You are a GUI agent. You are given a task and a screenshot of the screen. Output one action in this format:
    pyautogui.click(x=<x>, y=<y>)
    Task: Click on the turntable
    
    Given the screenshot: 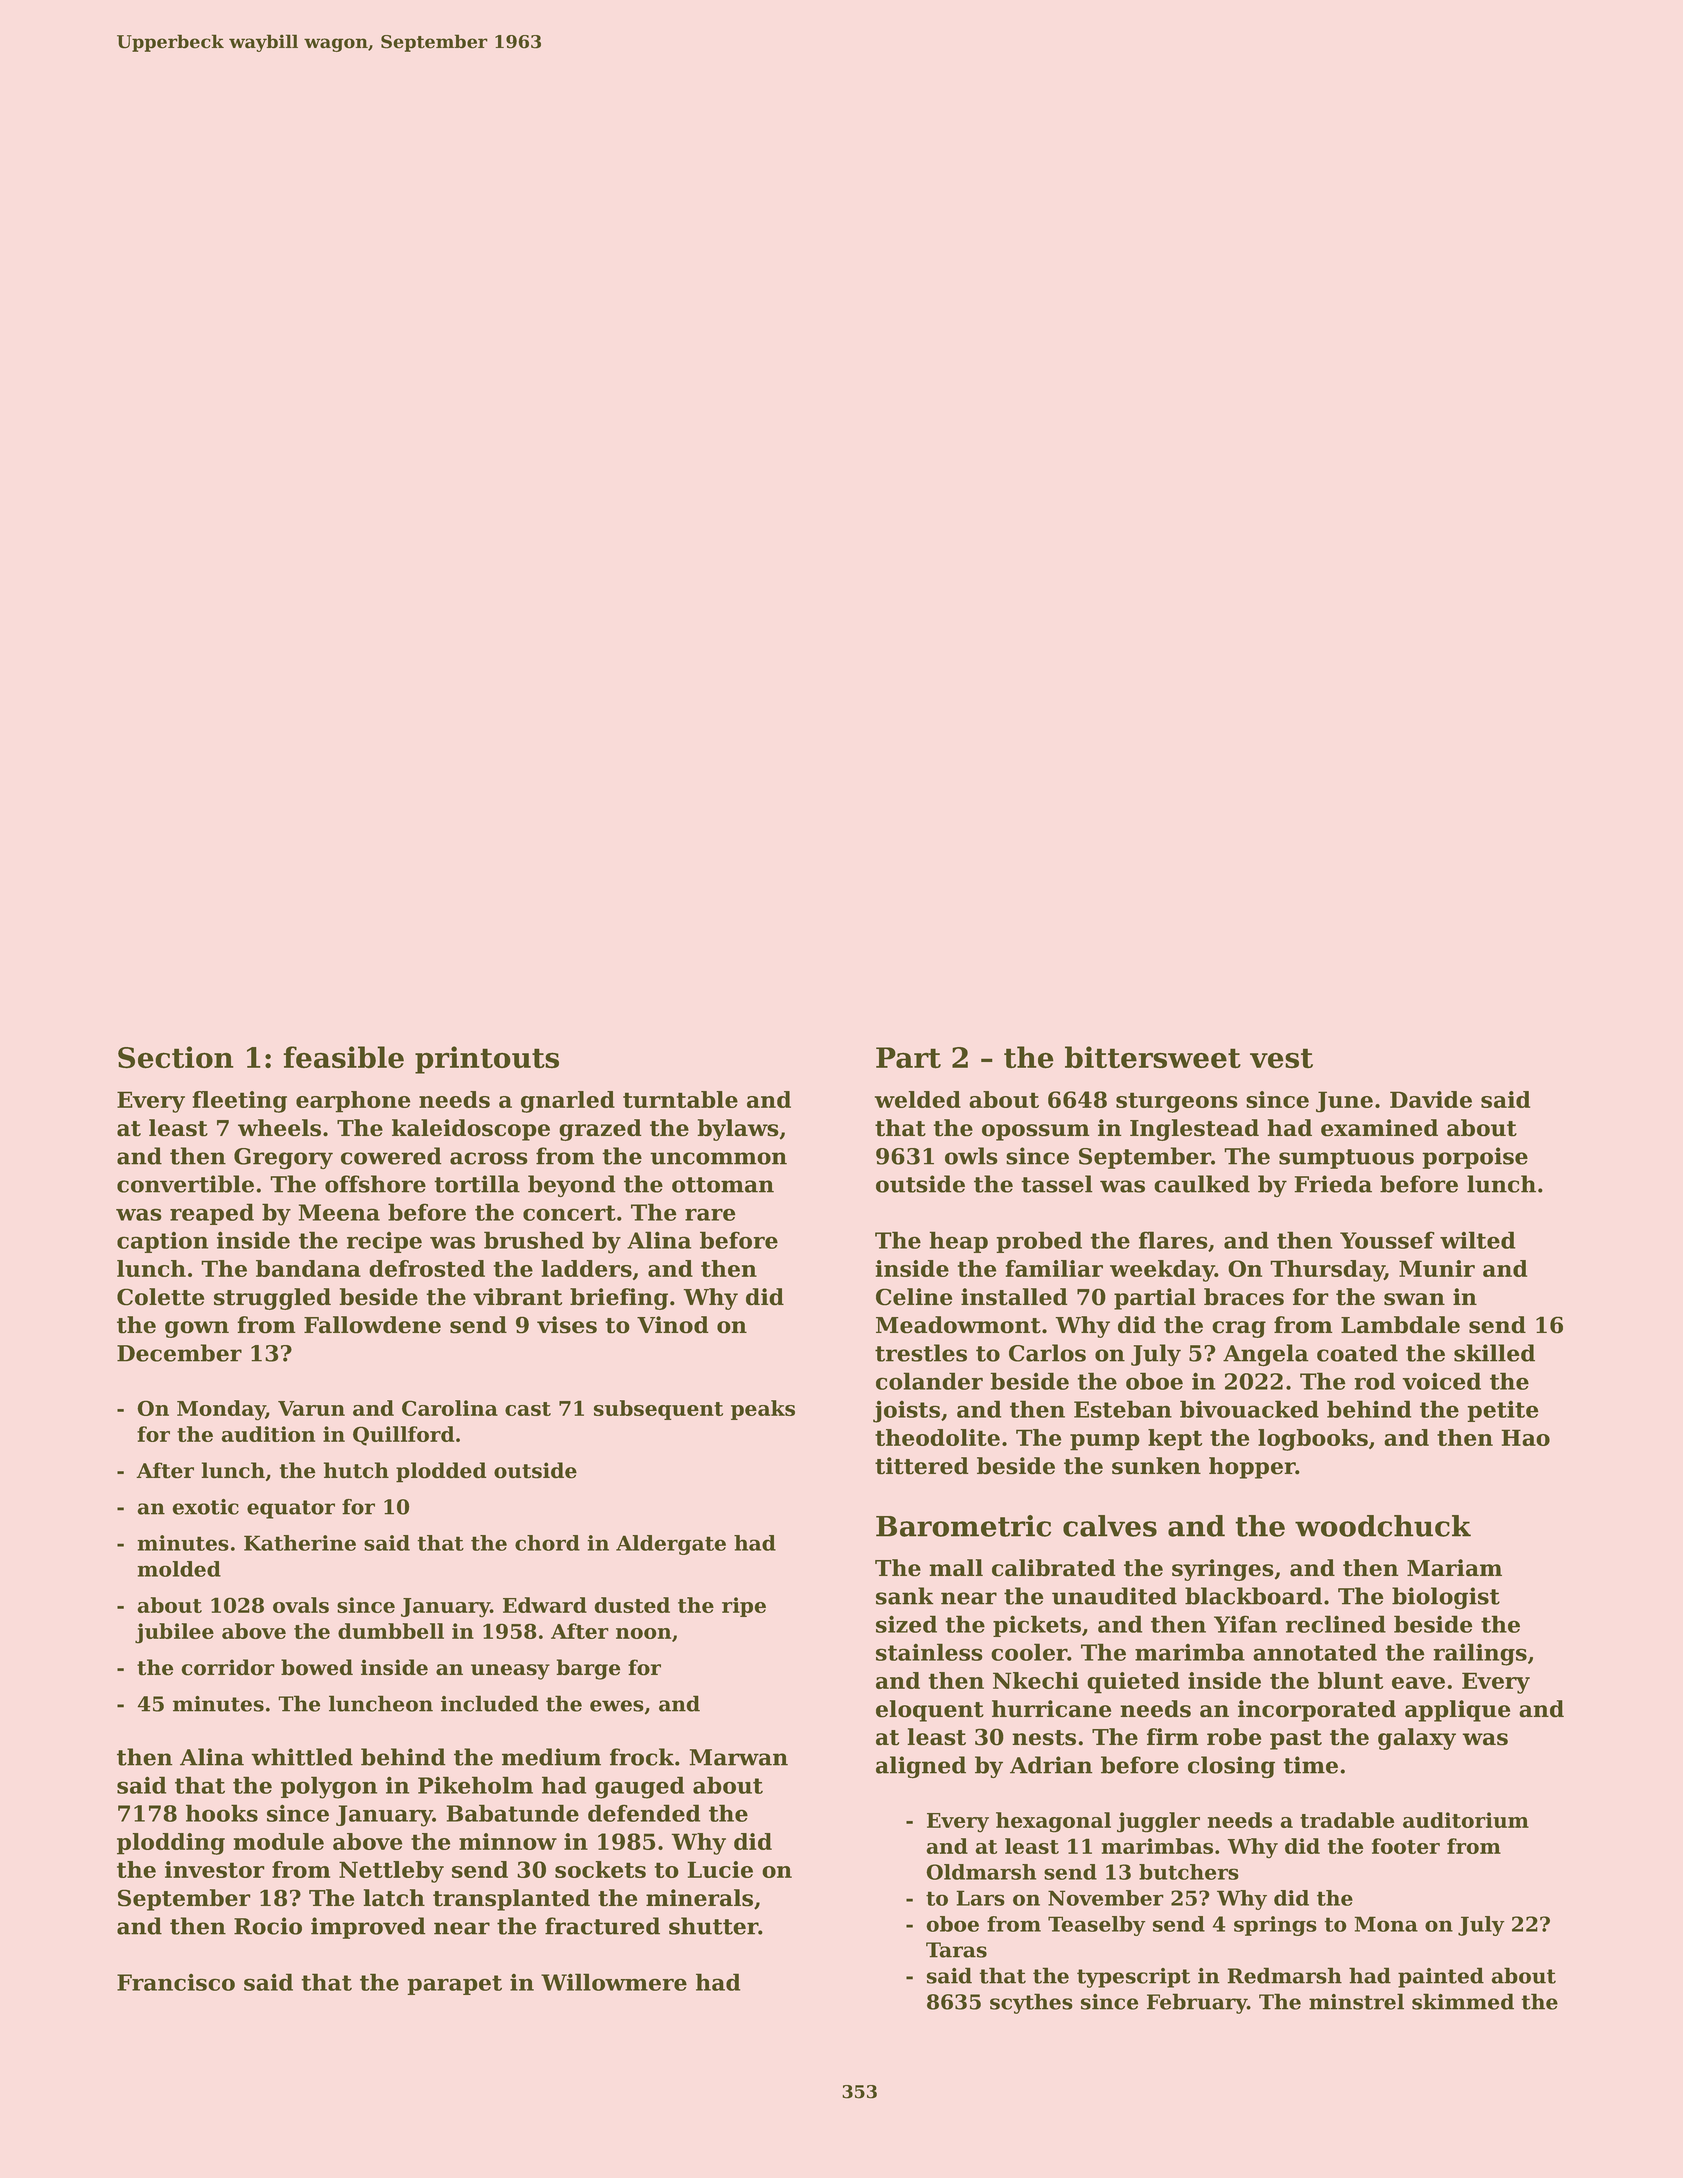 What is the action you would take?
    pyautogui.click(x=680, y=1099)
